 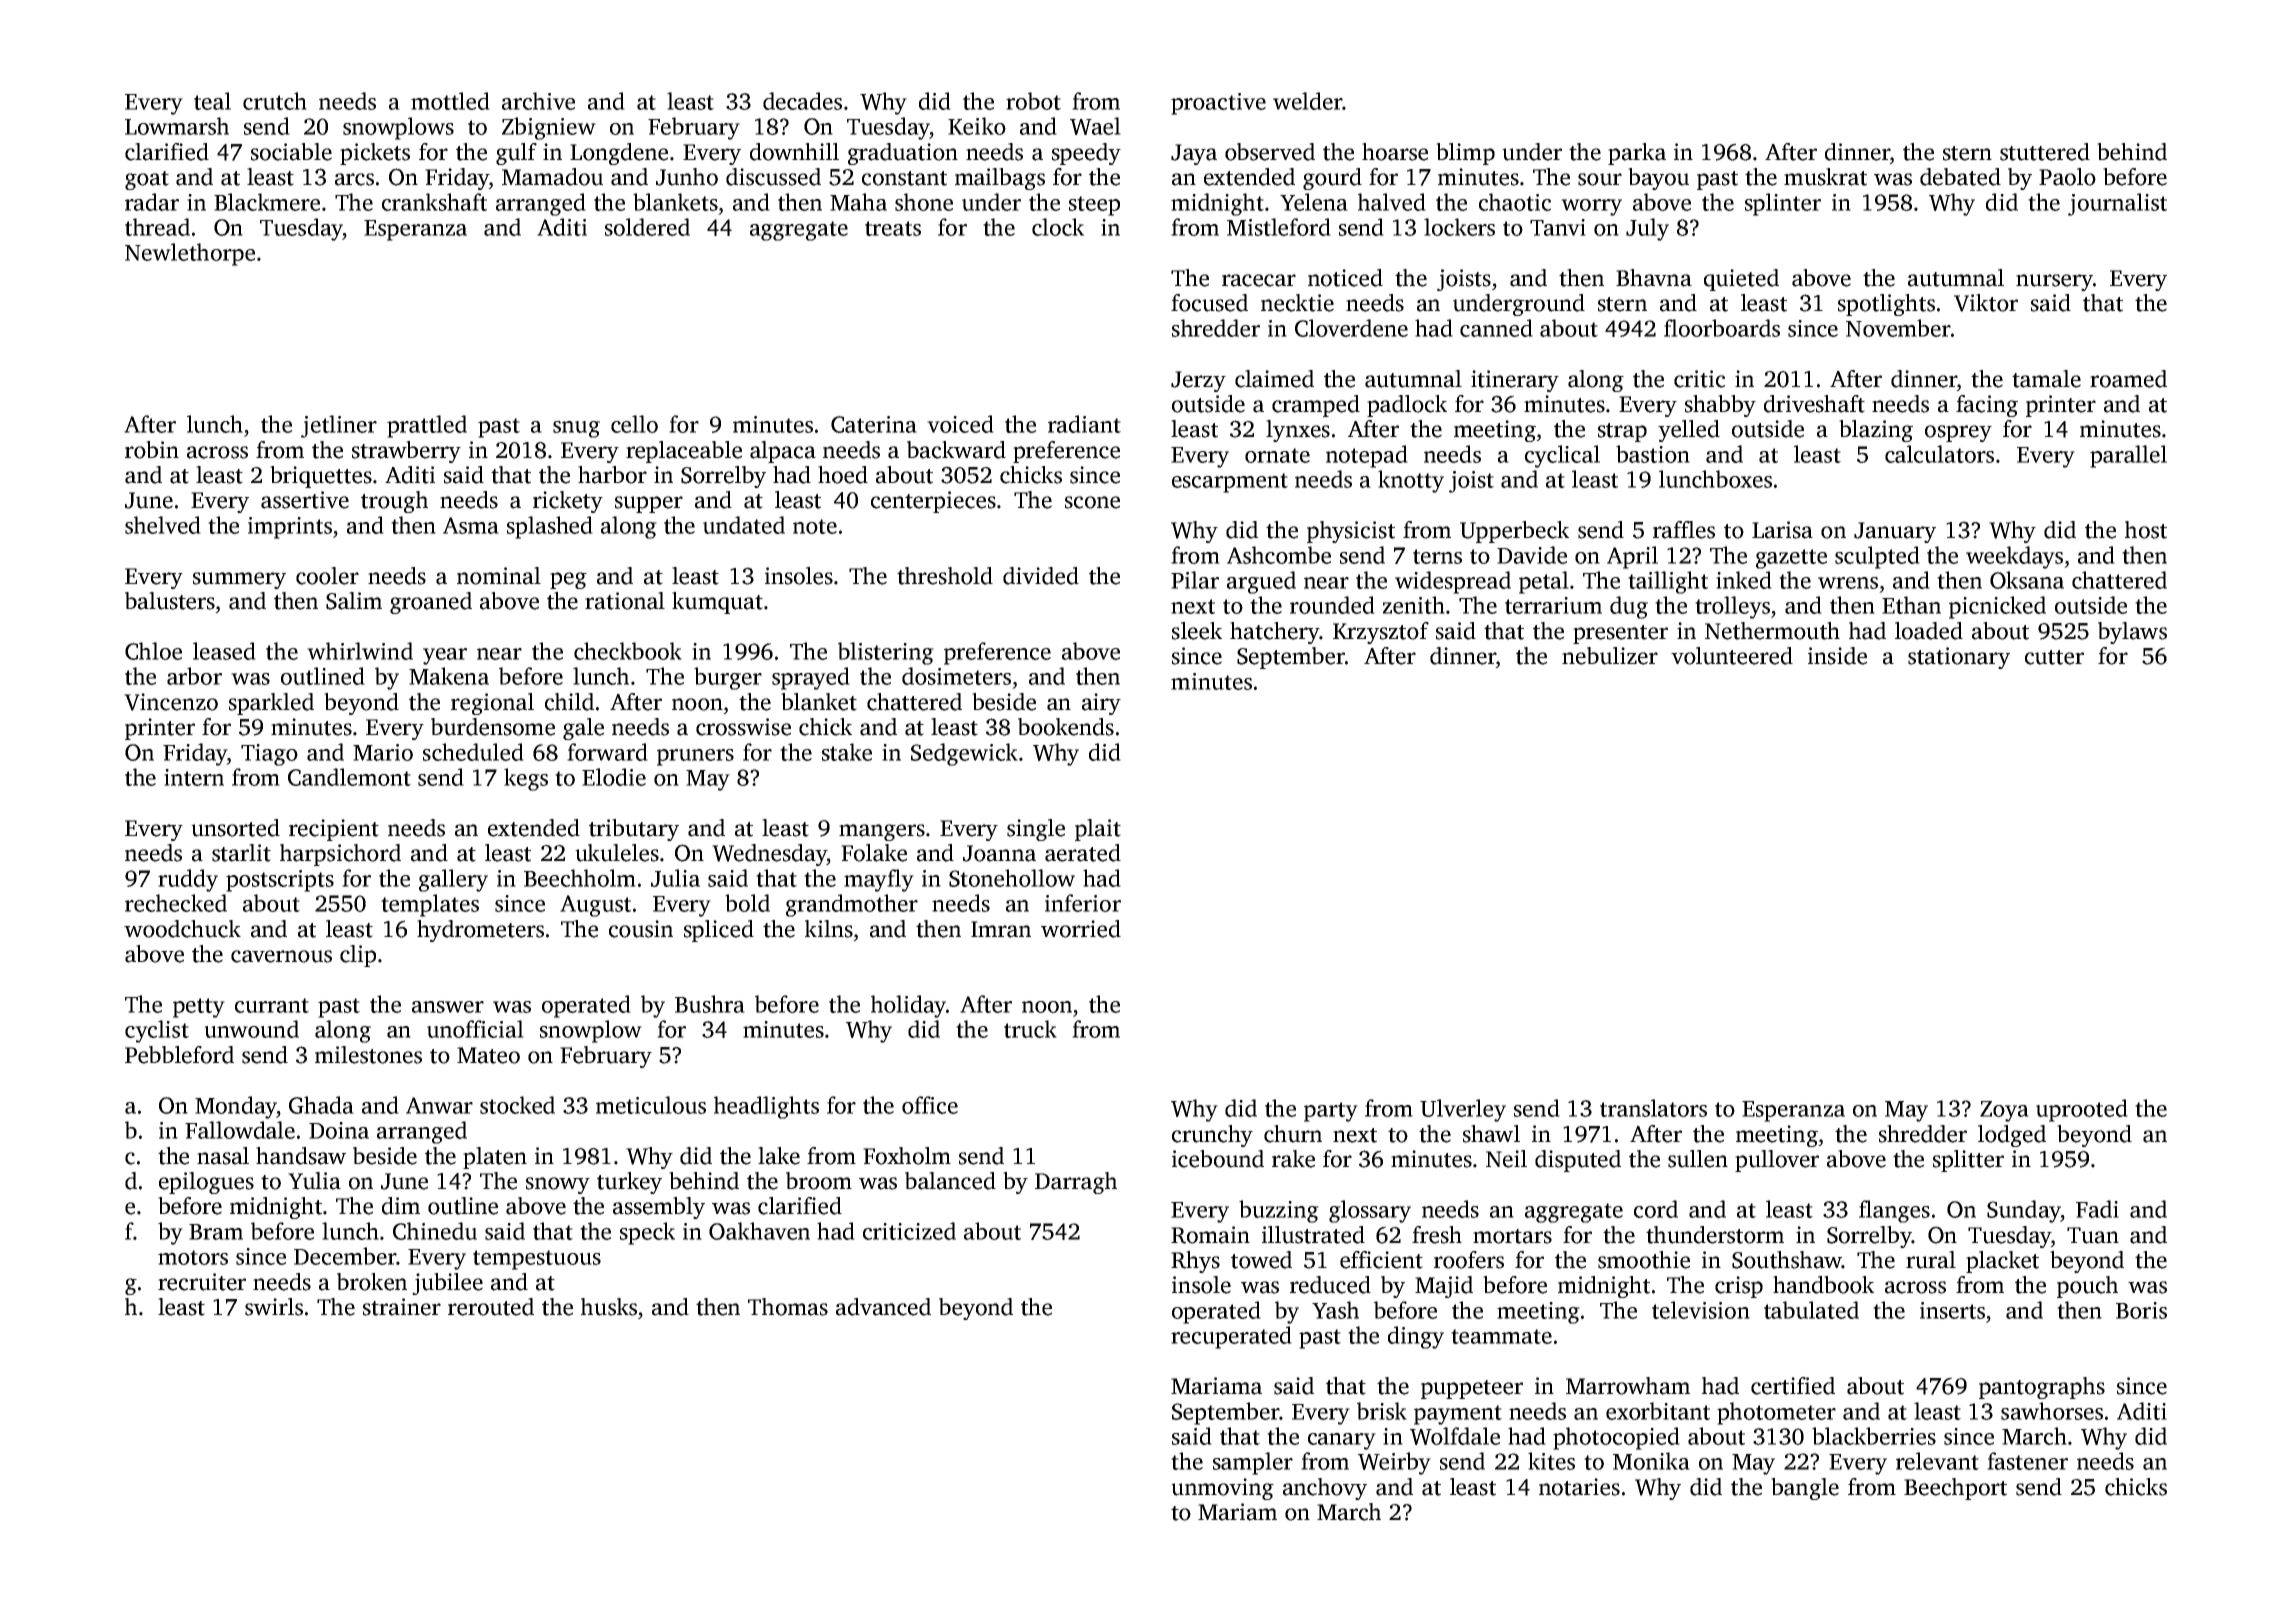 I want to click on Lowmarsh, so click(x=177, y=126).
